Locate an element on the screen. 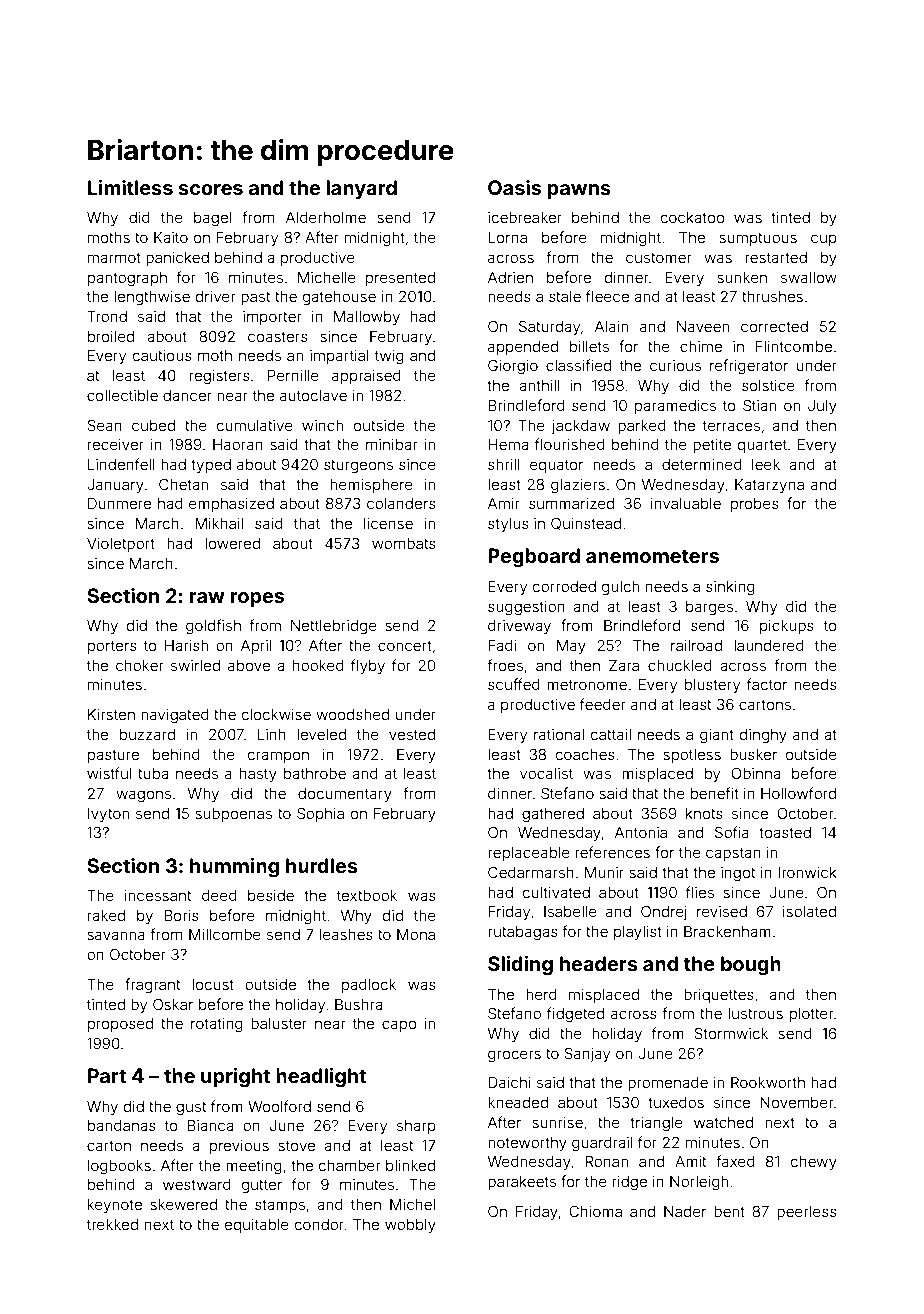 The image size is (924, 1314). Boris is located at coordinates (181, 915).
